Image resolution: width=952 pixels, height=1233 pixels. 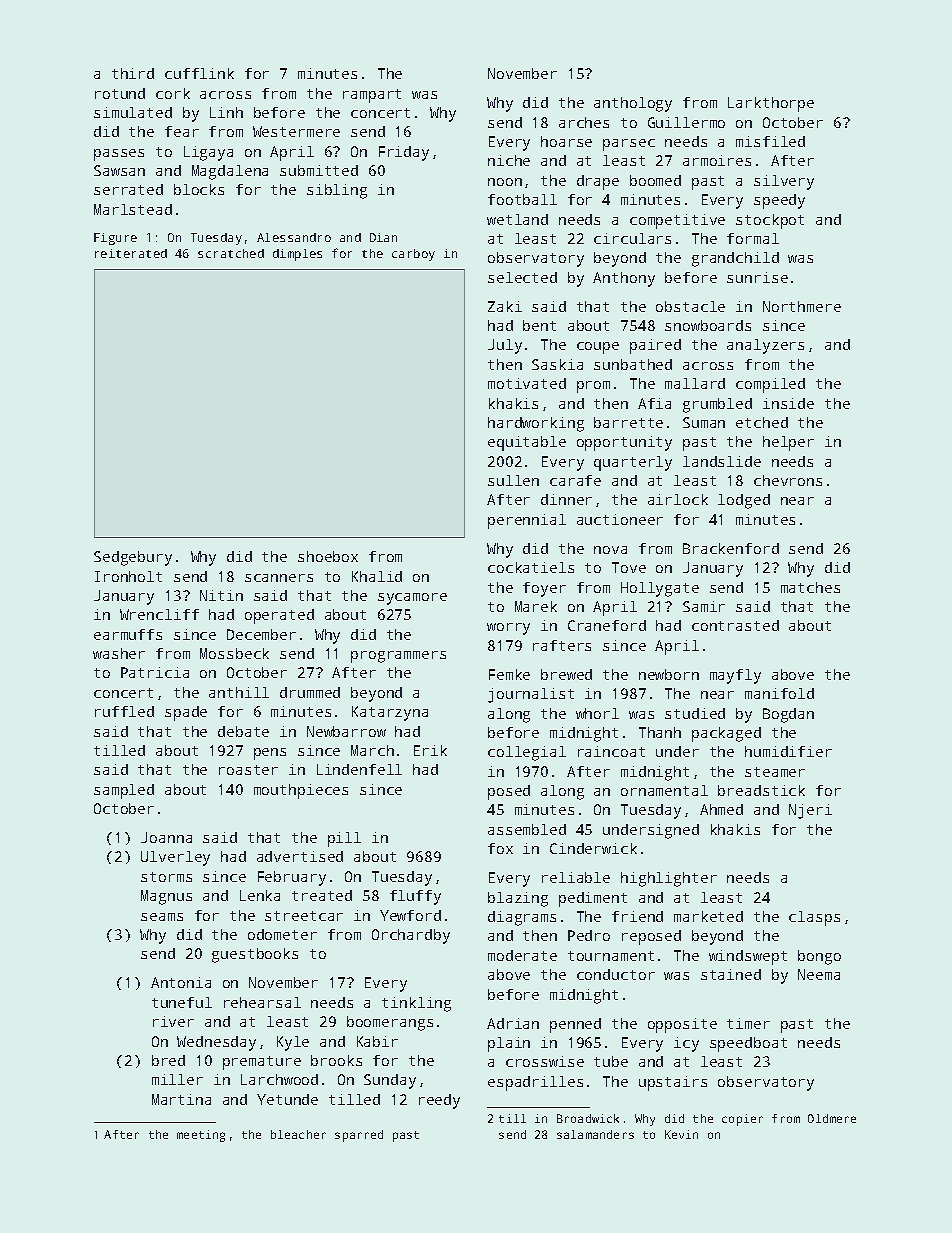 I want to click on Femke, so click(x=509, y=674).
